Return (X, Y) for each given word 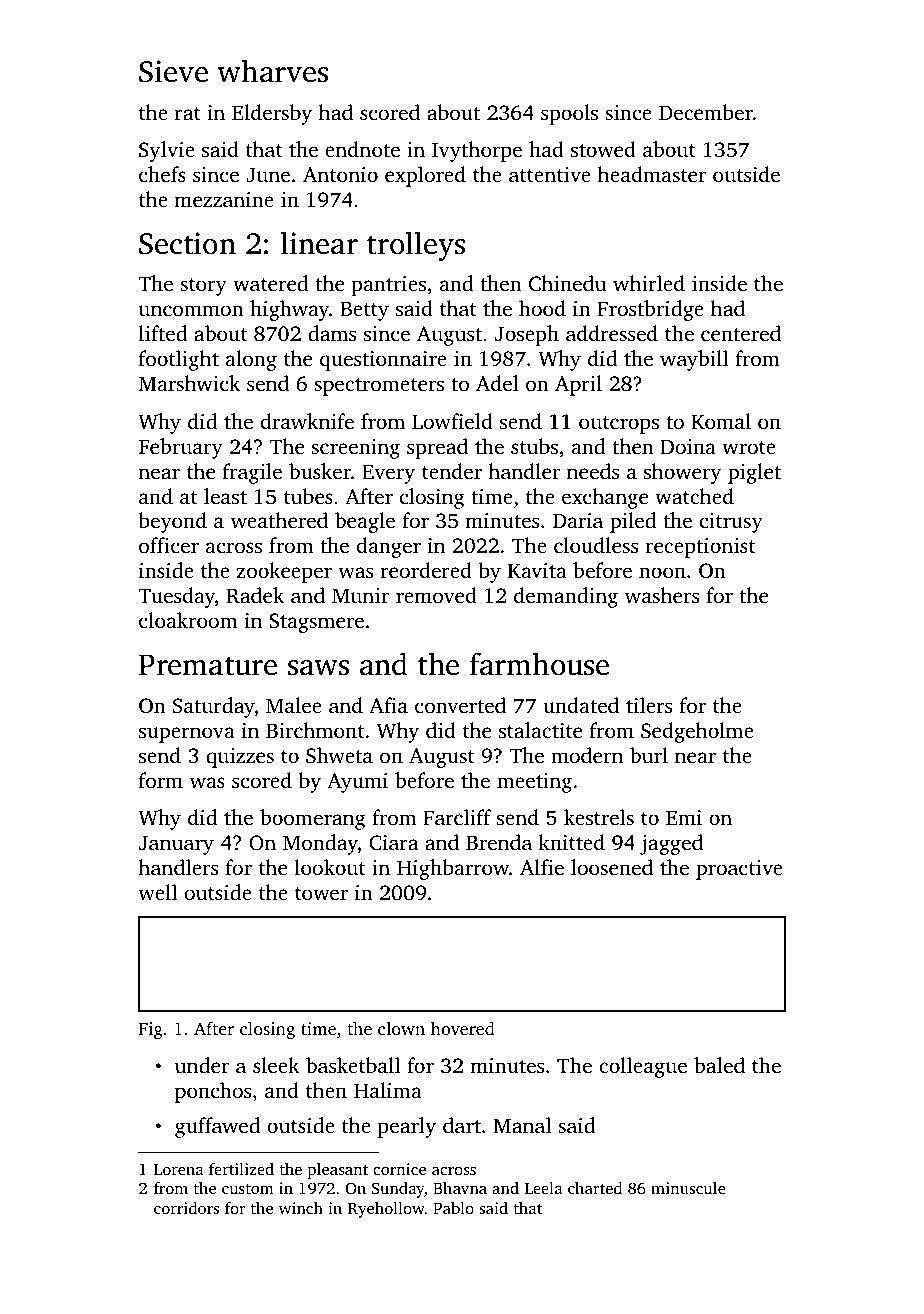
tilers (649, 705)
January (176, 845)
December (706, 112)
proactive (739, 870)
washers (662, 595)
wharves (272, 71)
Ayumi (357, 783)
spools (569, 114)
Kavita (537, 570)
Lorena (179, 1169)
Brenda (499, 842)
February (181, 448)
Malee (294, 705)
